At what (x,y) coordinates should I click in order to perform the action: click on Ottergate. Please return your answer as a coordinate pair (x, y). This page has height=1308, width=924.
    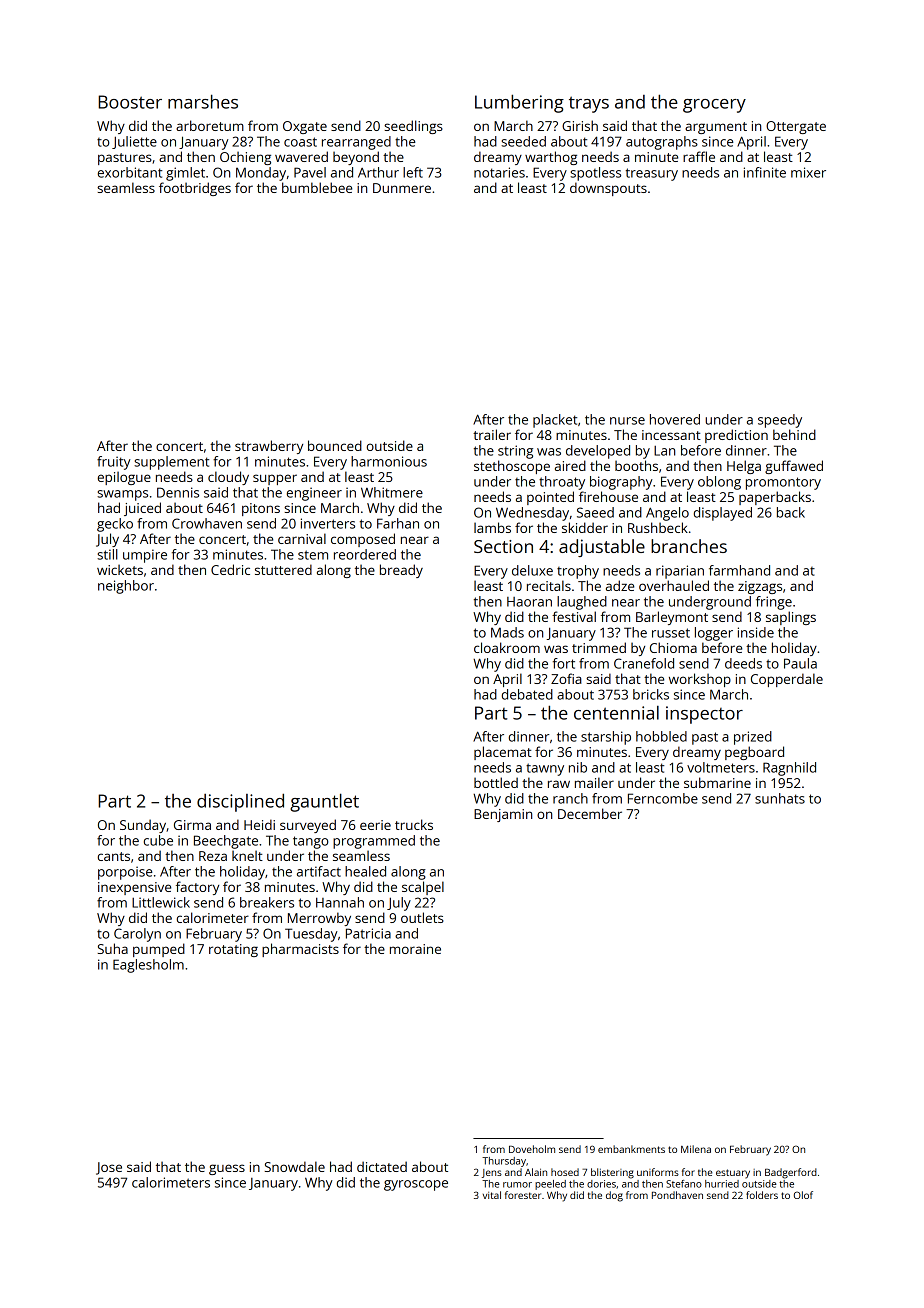
    Looking at the image, I should click on (796, 127).
